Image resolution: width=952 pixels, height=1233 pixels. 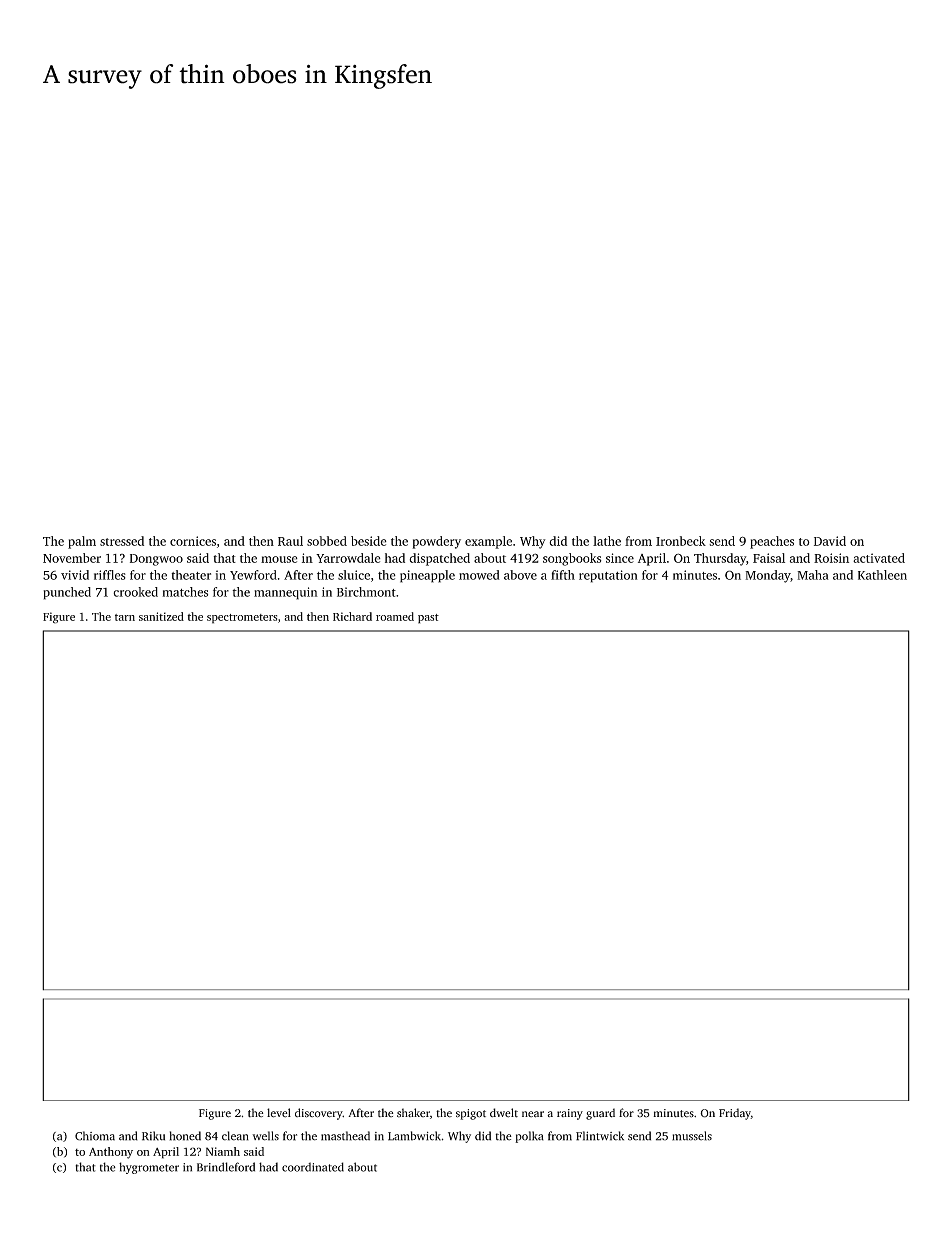 I want to click on Friday, so click(x=735, y=1114).
